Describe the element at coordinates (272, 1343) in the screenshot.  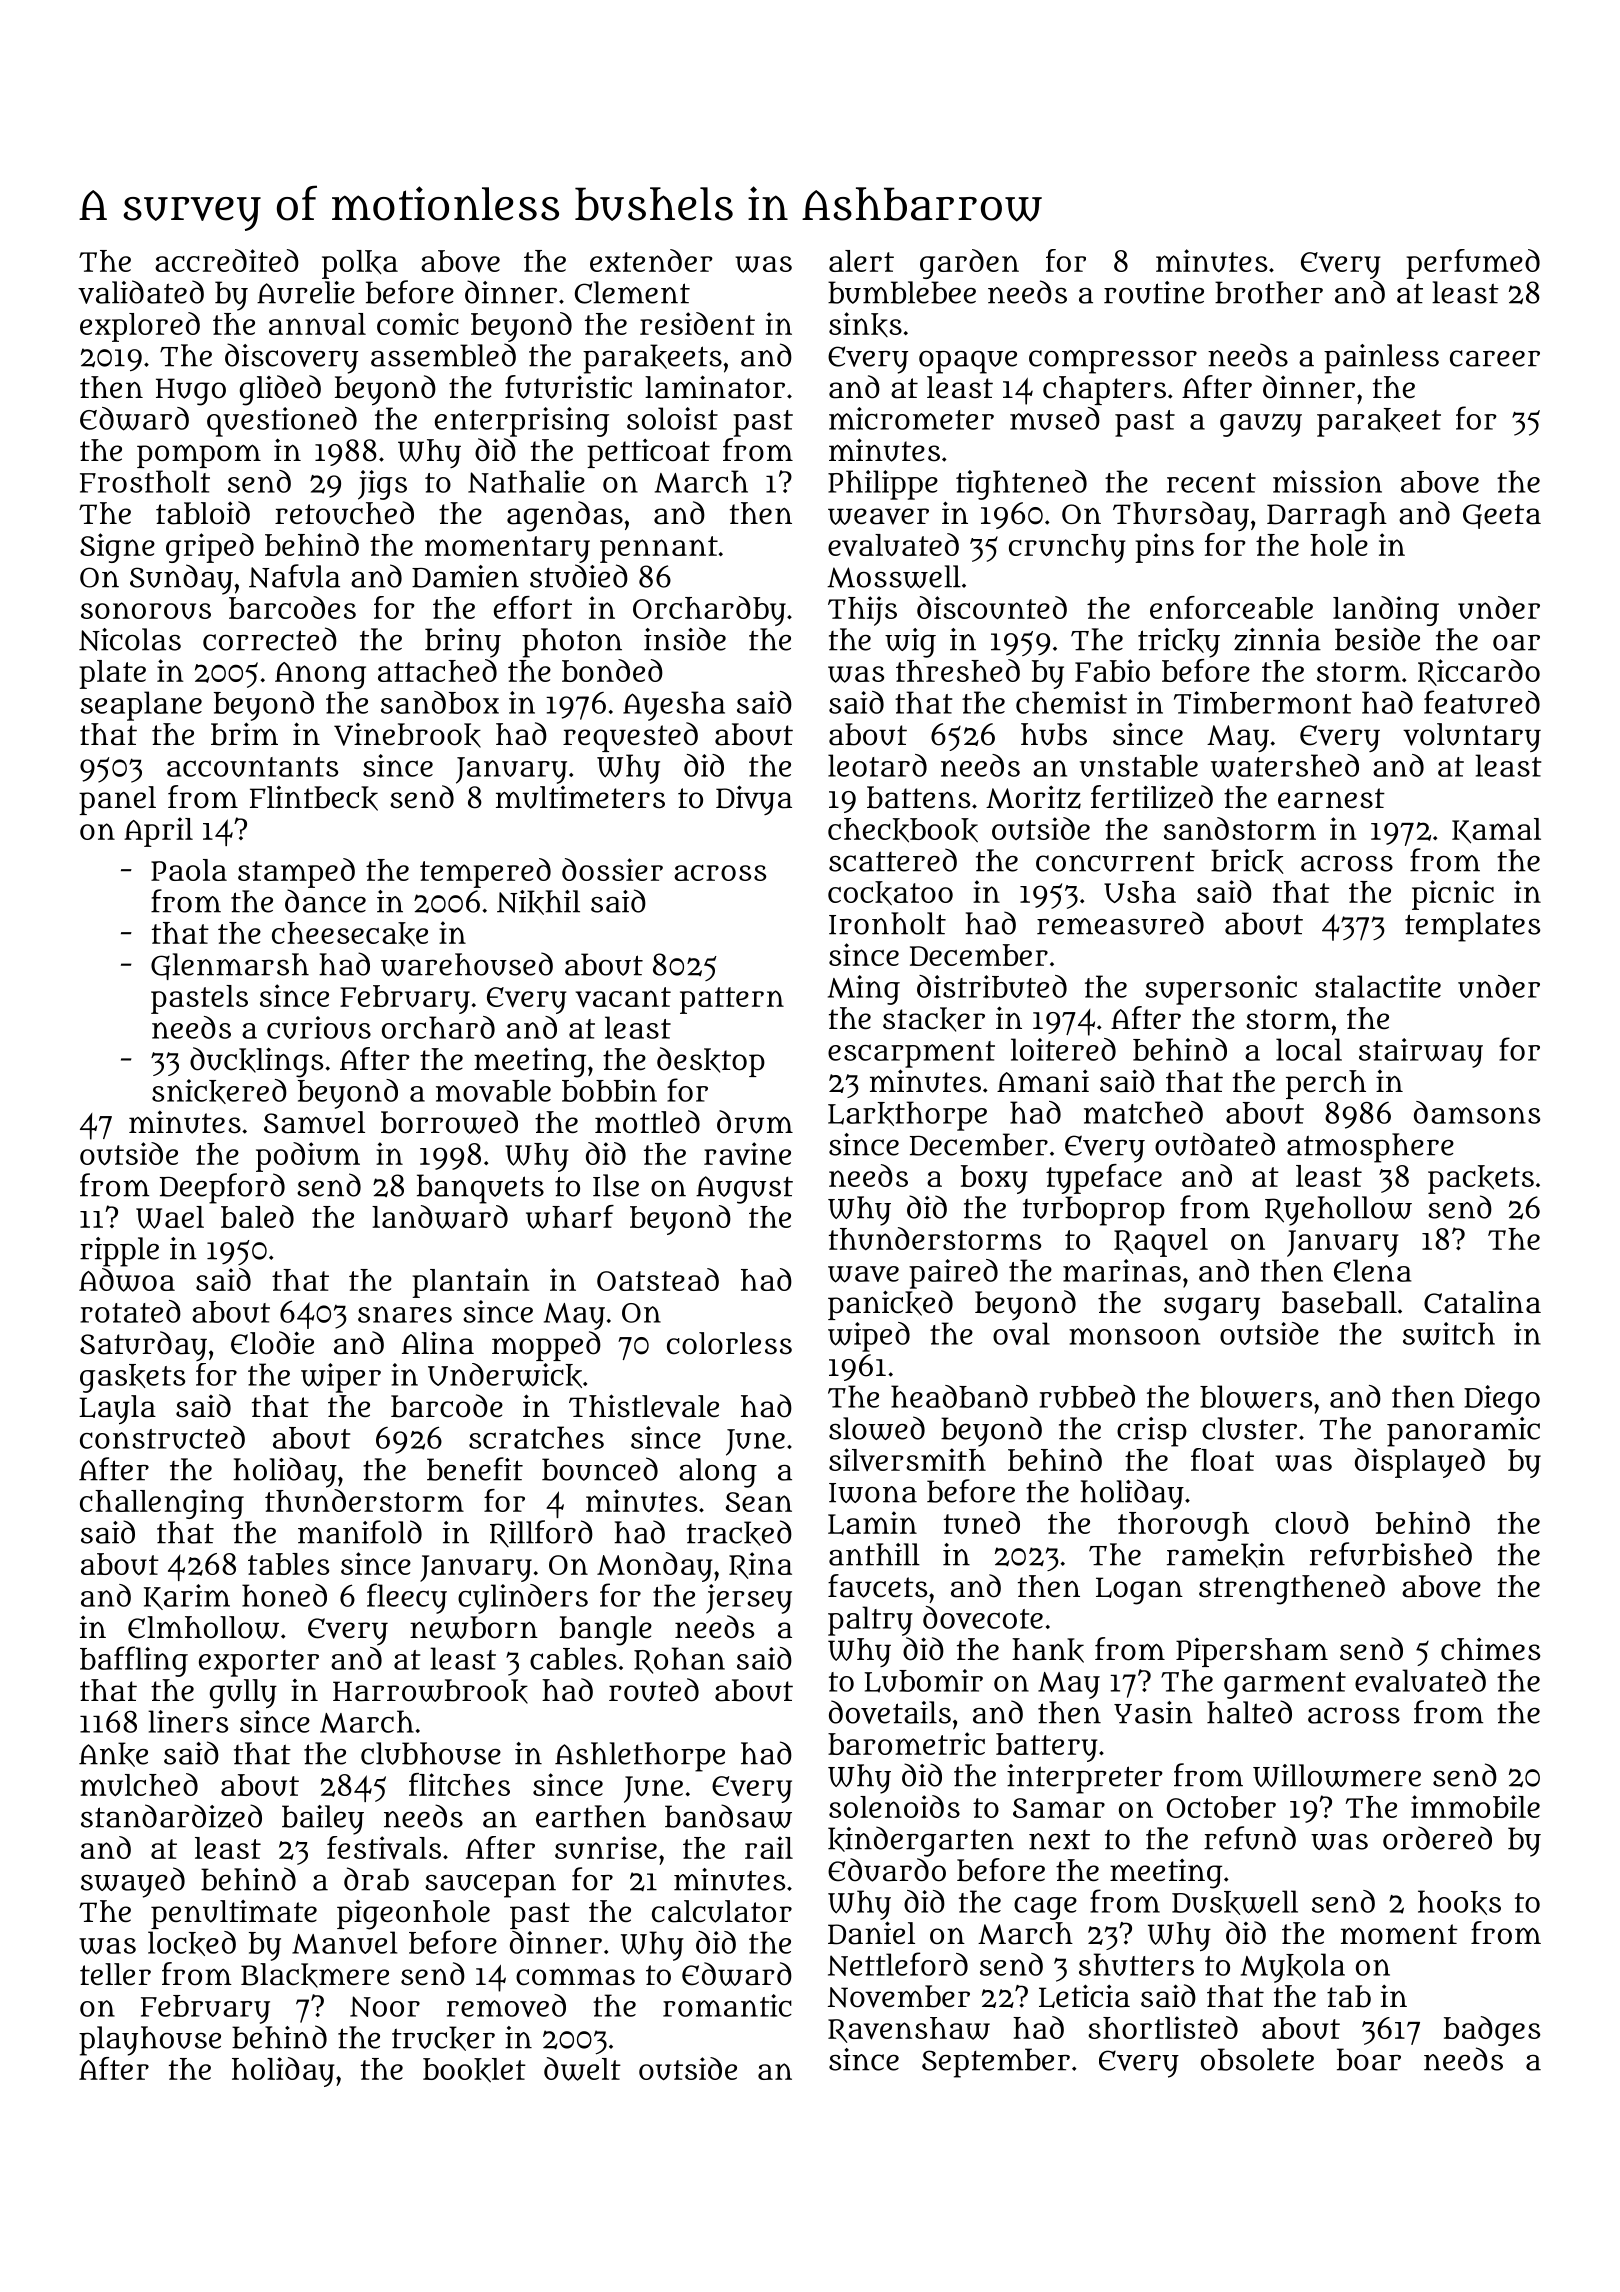
I see `Elodie` at that location.
